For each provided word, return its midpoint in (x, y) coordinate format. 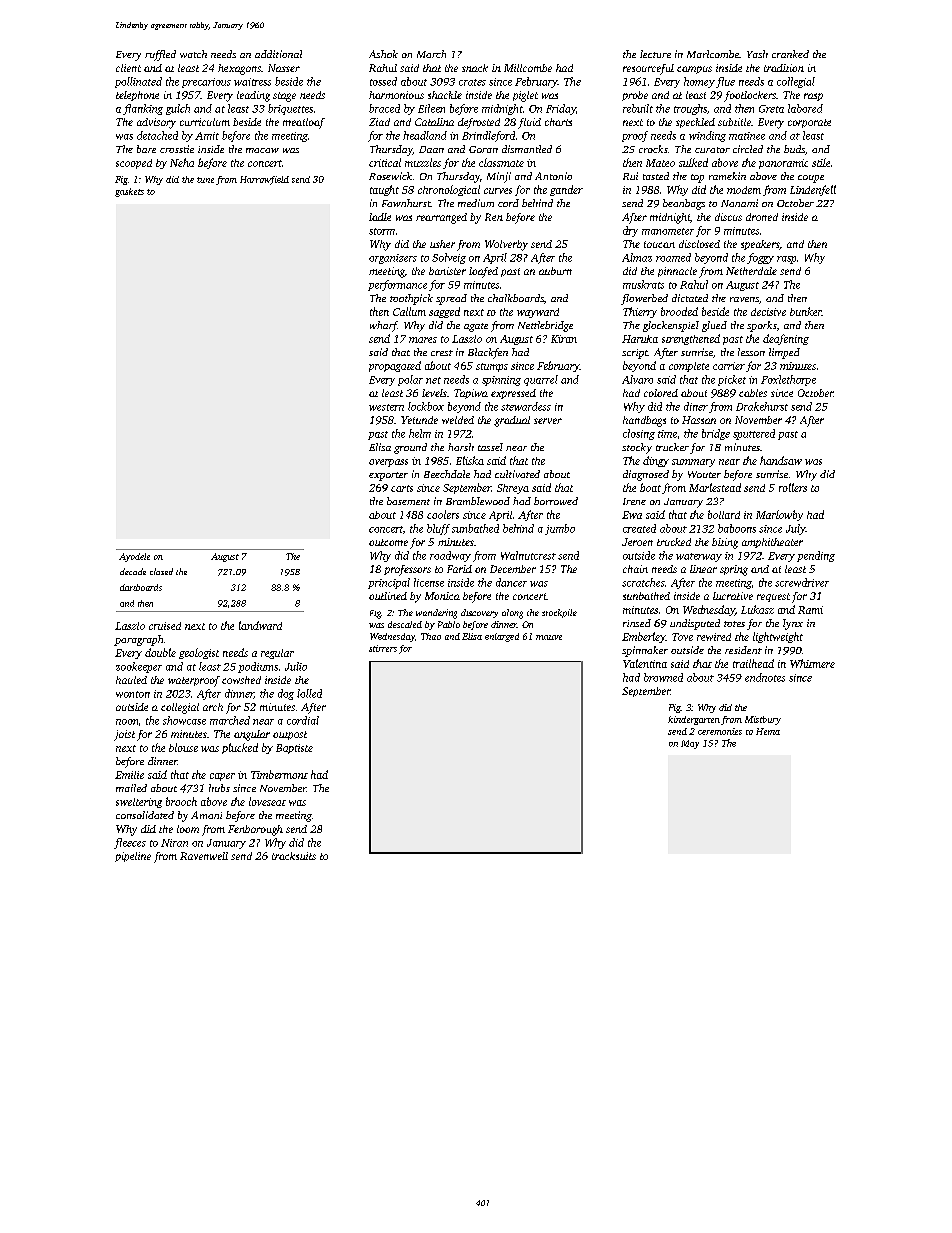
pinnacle (677, 272)
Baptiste (294, 749)
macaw (262, 150)
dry (630, 231)
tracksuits (294, 856)
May (690, 744)
